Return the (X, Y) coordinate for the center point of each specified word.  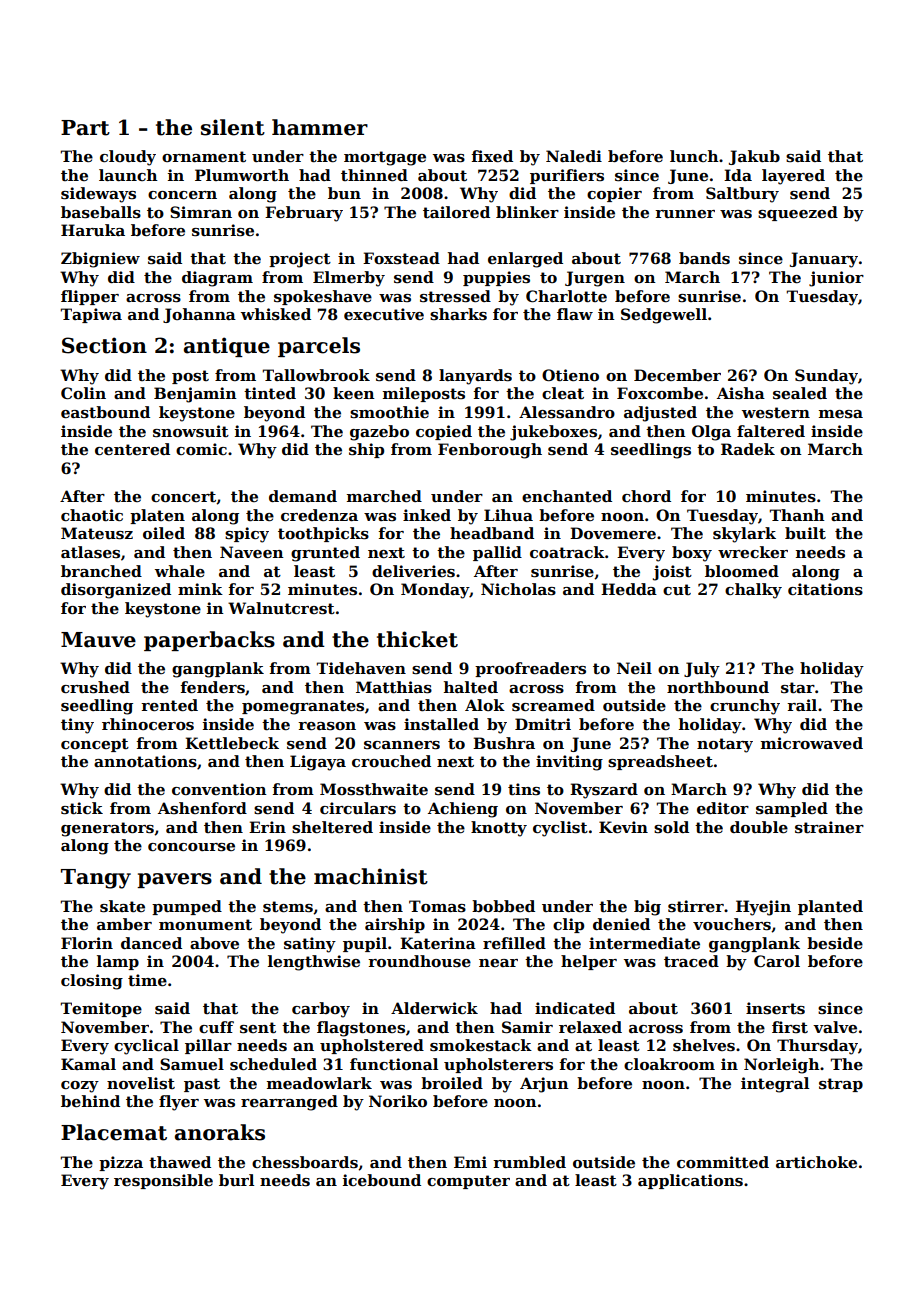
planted (830, 907)
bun (344, 193)
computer (468, 1182)
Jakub (754, 157)
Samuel (192, 1064)
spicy (247, 535)
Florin (87, 943)
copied (444, 432)
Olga (711, 433)
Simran (201, 212)
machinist (371, 876)
